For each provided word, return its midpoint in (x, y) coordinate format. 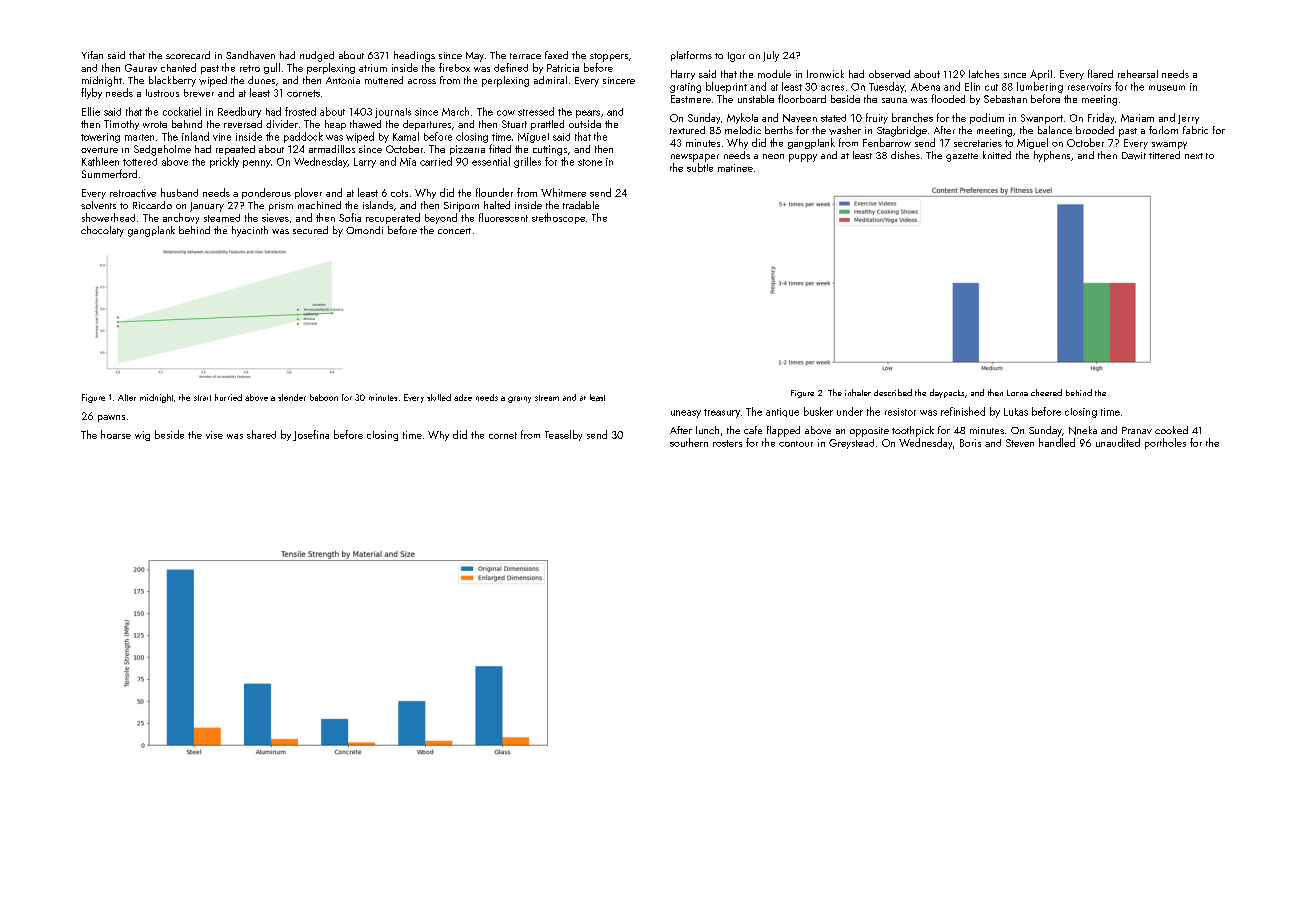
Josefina (311, 435)
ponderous (266, 193)
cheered (1046, 392)
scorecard (188, 55)
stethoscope (558, 218)
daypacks (947, 393)
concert (454, 231)
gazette (962, 157)
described (893, 392)
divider (282, 124)
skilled (439, 397)
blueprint (726, 87)
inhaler (858, 392)
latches (984, 74)
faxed (556, 55)
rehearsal (1138, 74)
